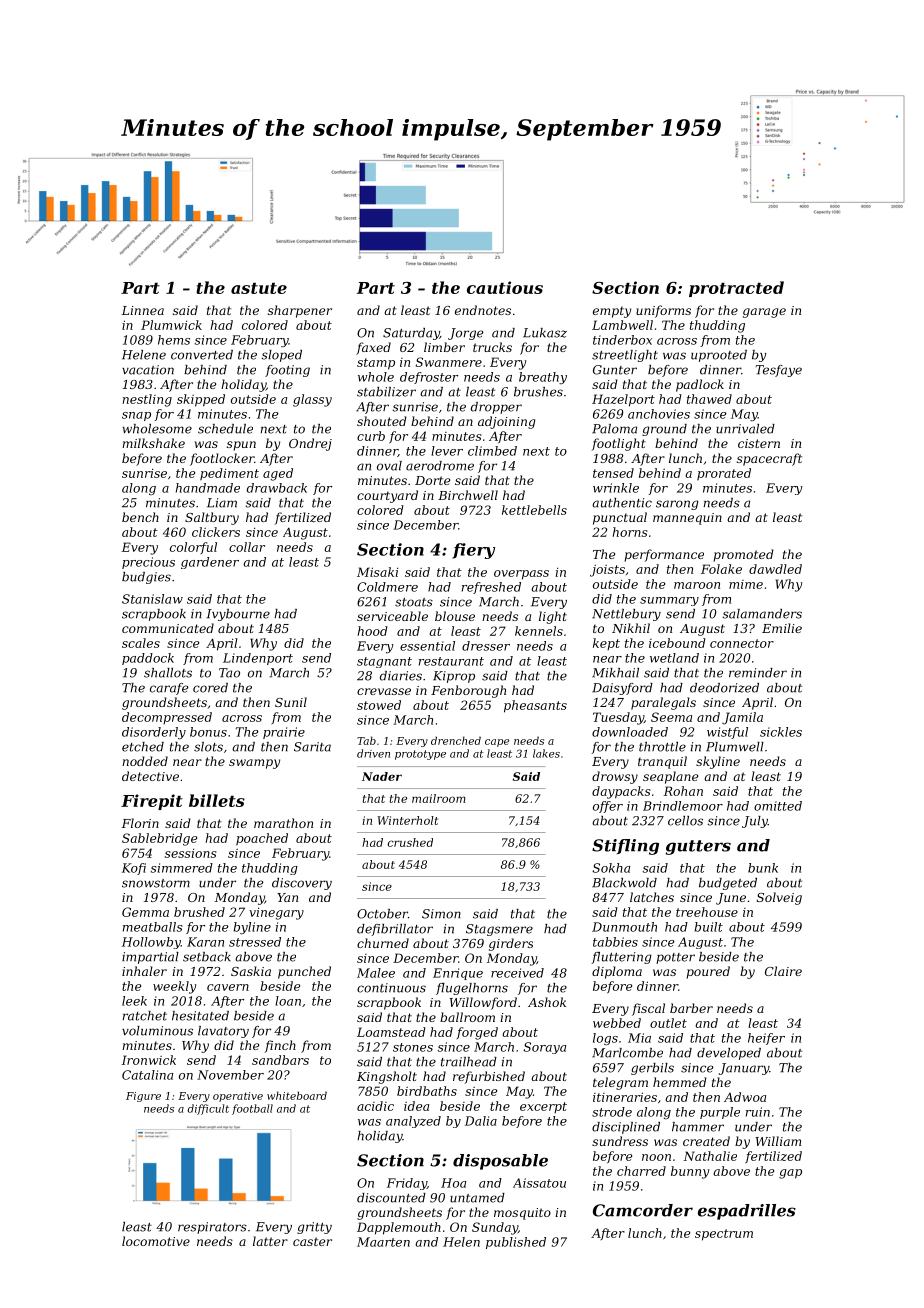  Describe the element at coordinates (212, 1228) in the screenshot. I see `respirators` at that location.
